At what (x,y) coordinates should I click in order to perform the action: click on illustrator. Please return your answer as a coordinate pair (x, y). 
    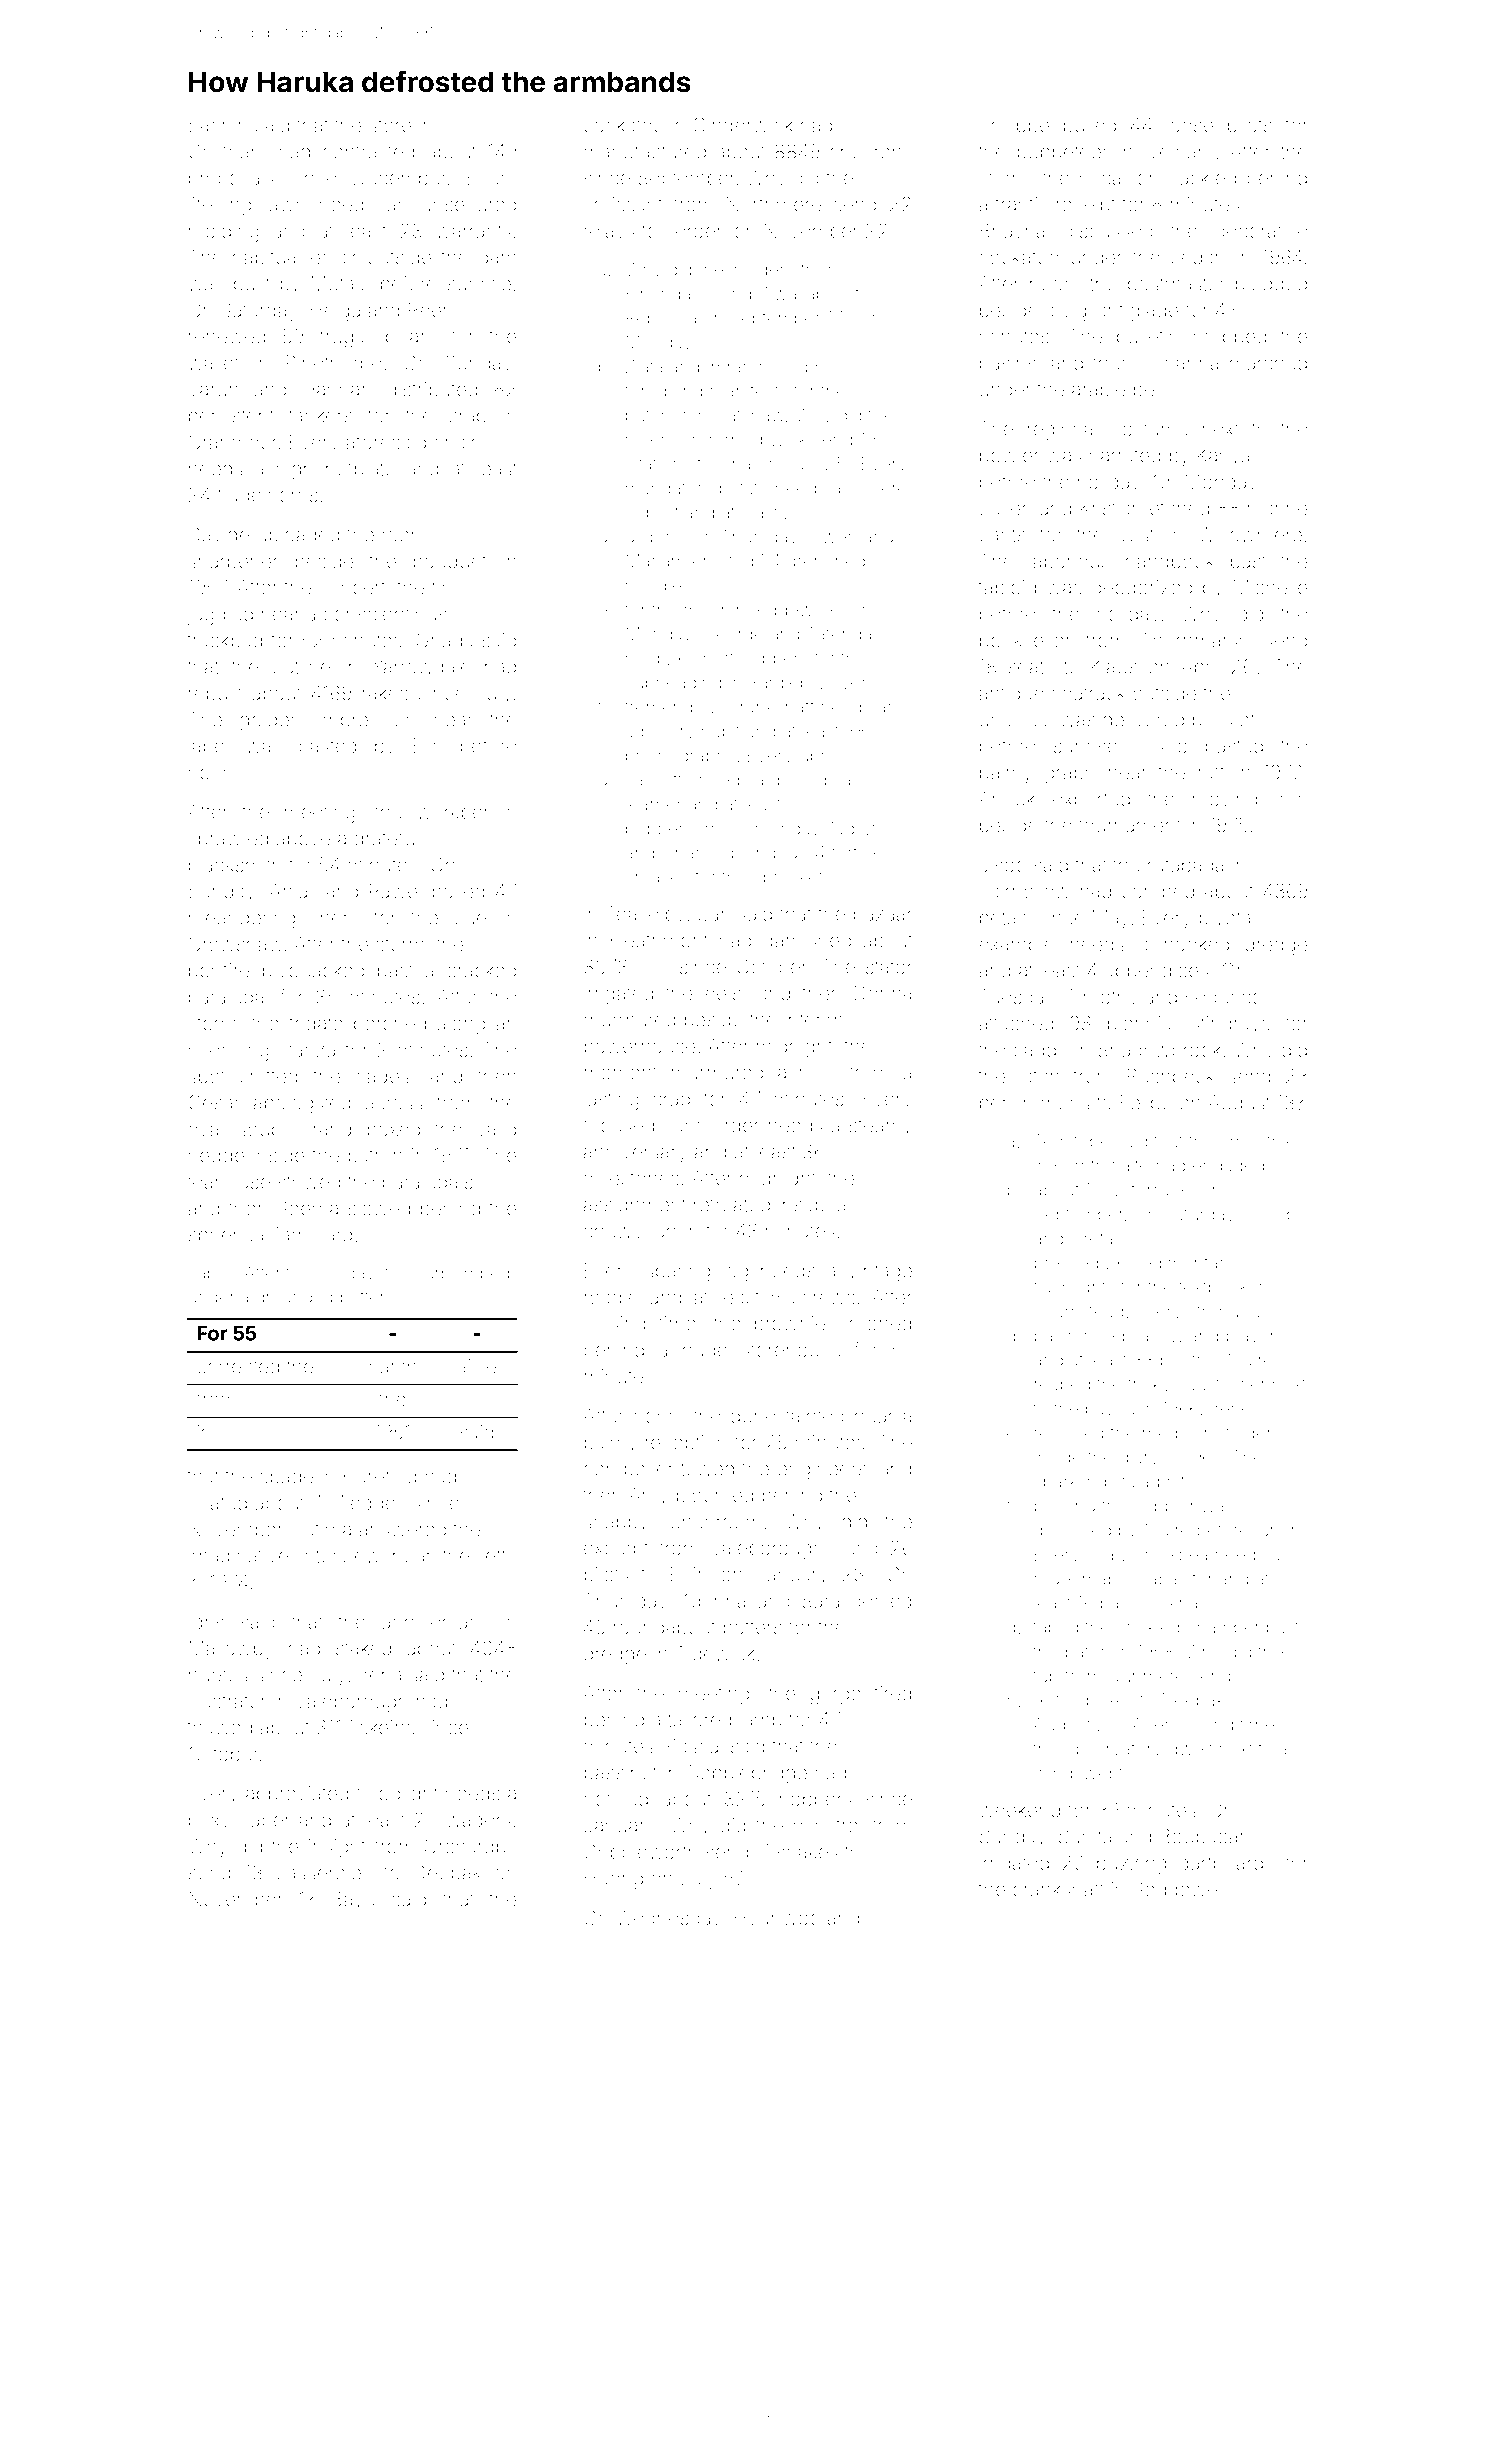
    Looking at the image, I should click on (227, 1701).
